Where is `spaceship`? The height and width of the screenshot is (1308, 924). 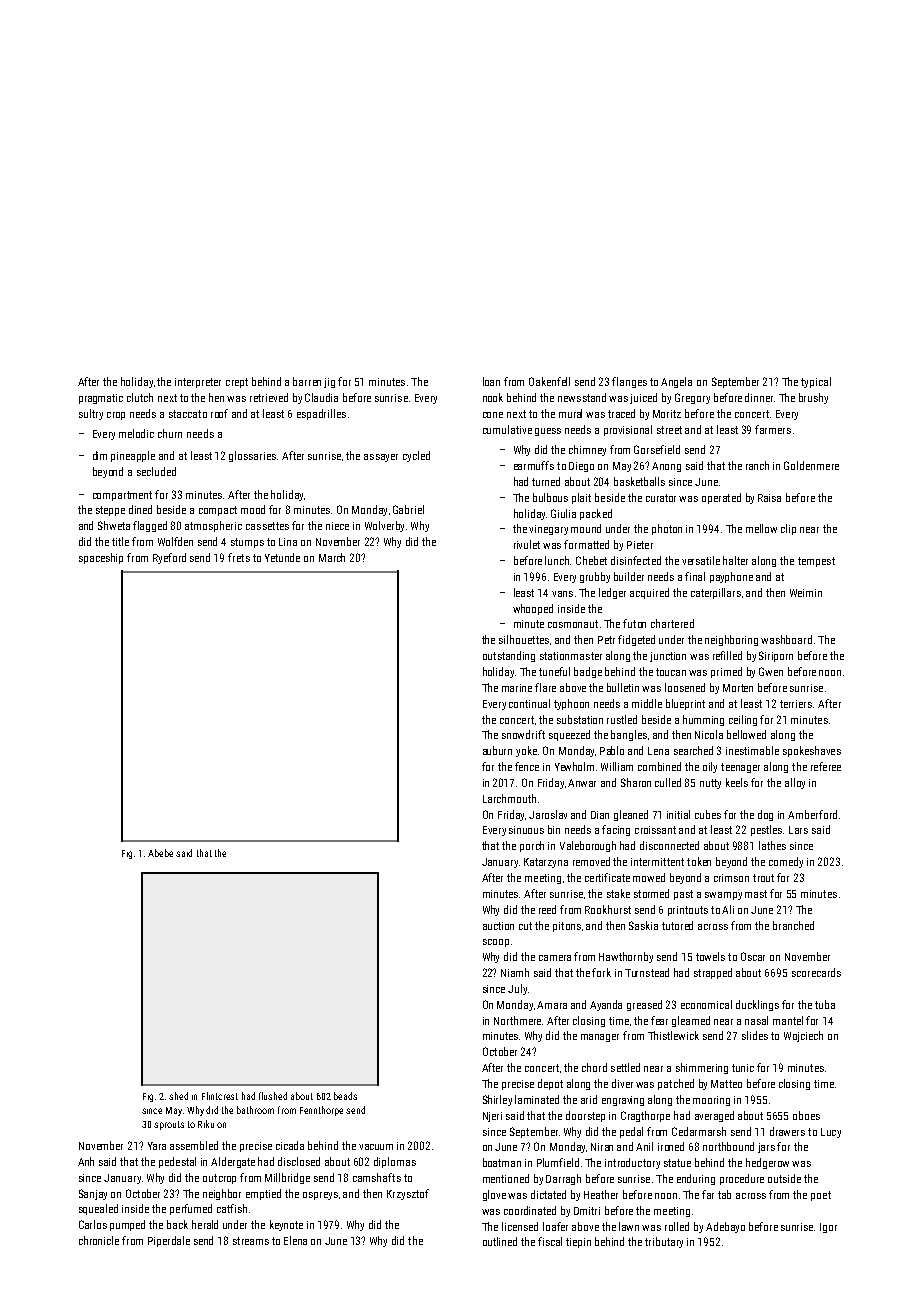 spaceship is located at coordinates (101, 558).
